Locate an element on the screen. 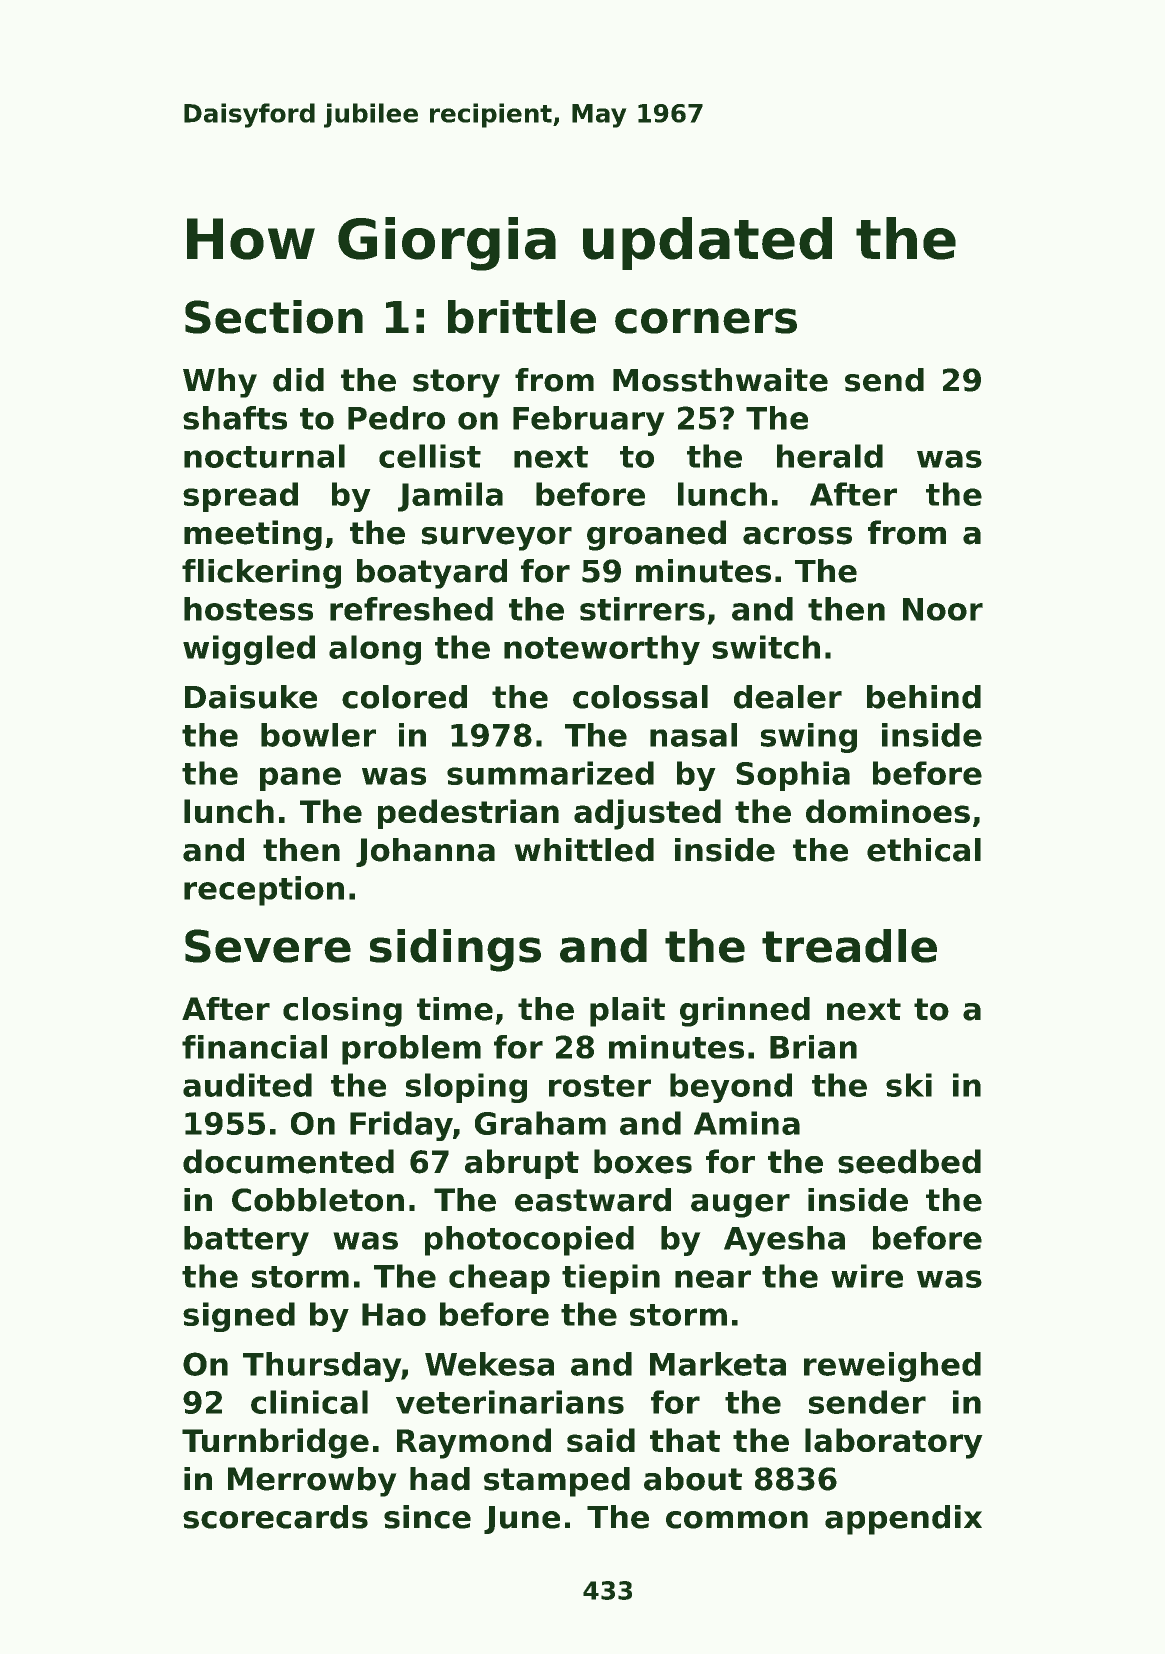 The image size is (1165, 1654). Severe is located at coordinates (268, 946).
